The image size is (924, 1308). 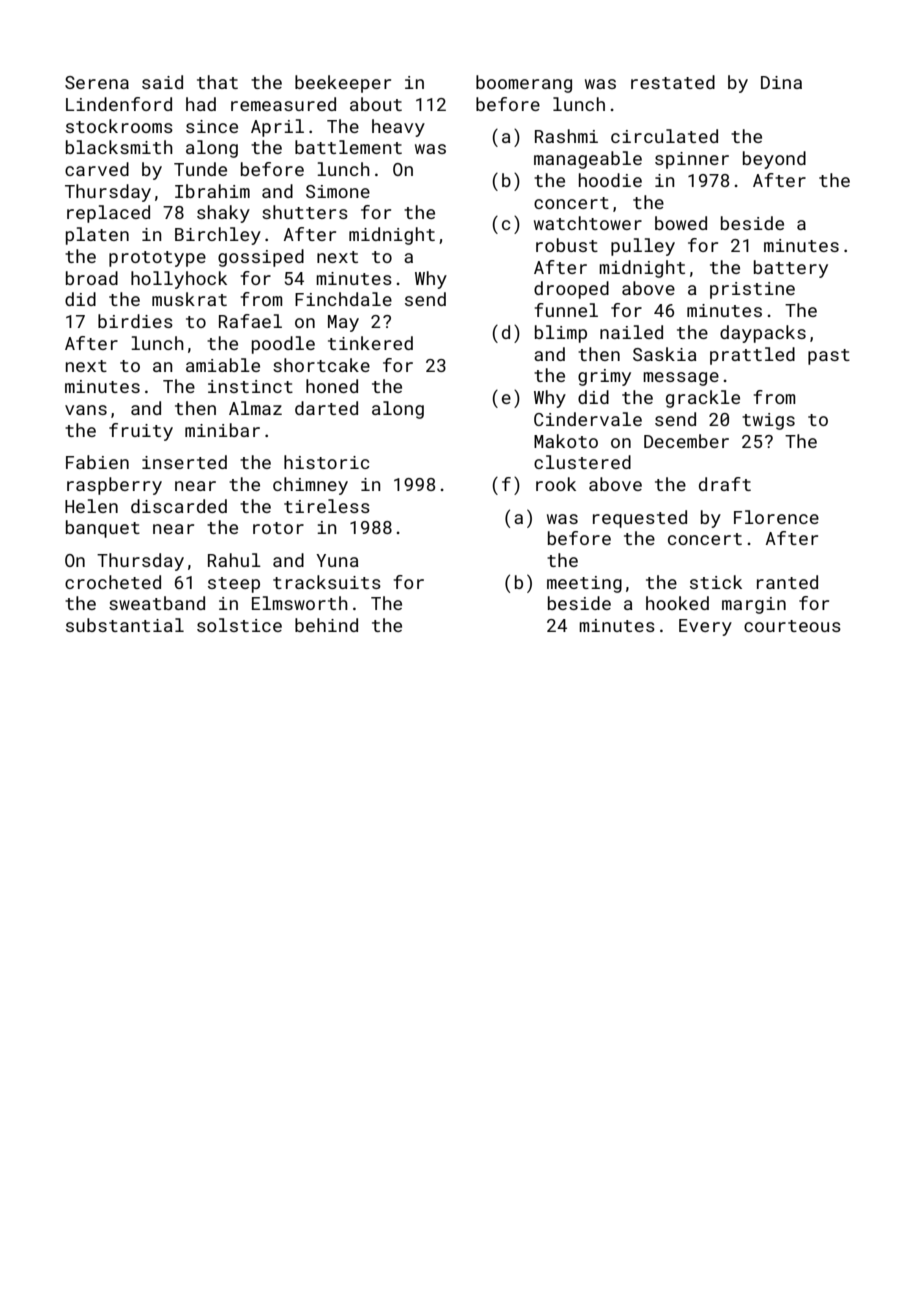 What do you see at coordinates (781, 82) in the screenshot?
I see `Dina` at bounding box center [781, 82].
